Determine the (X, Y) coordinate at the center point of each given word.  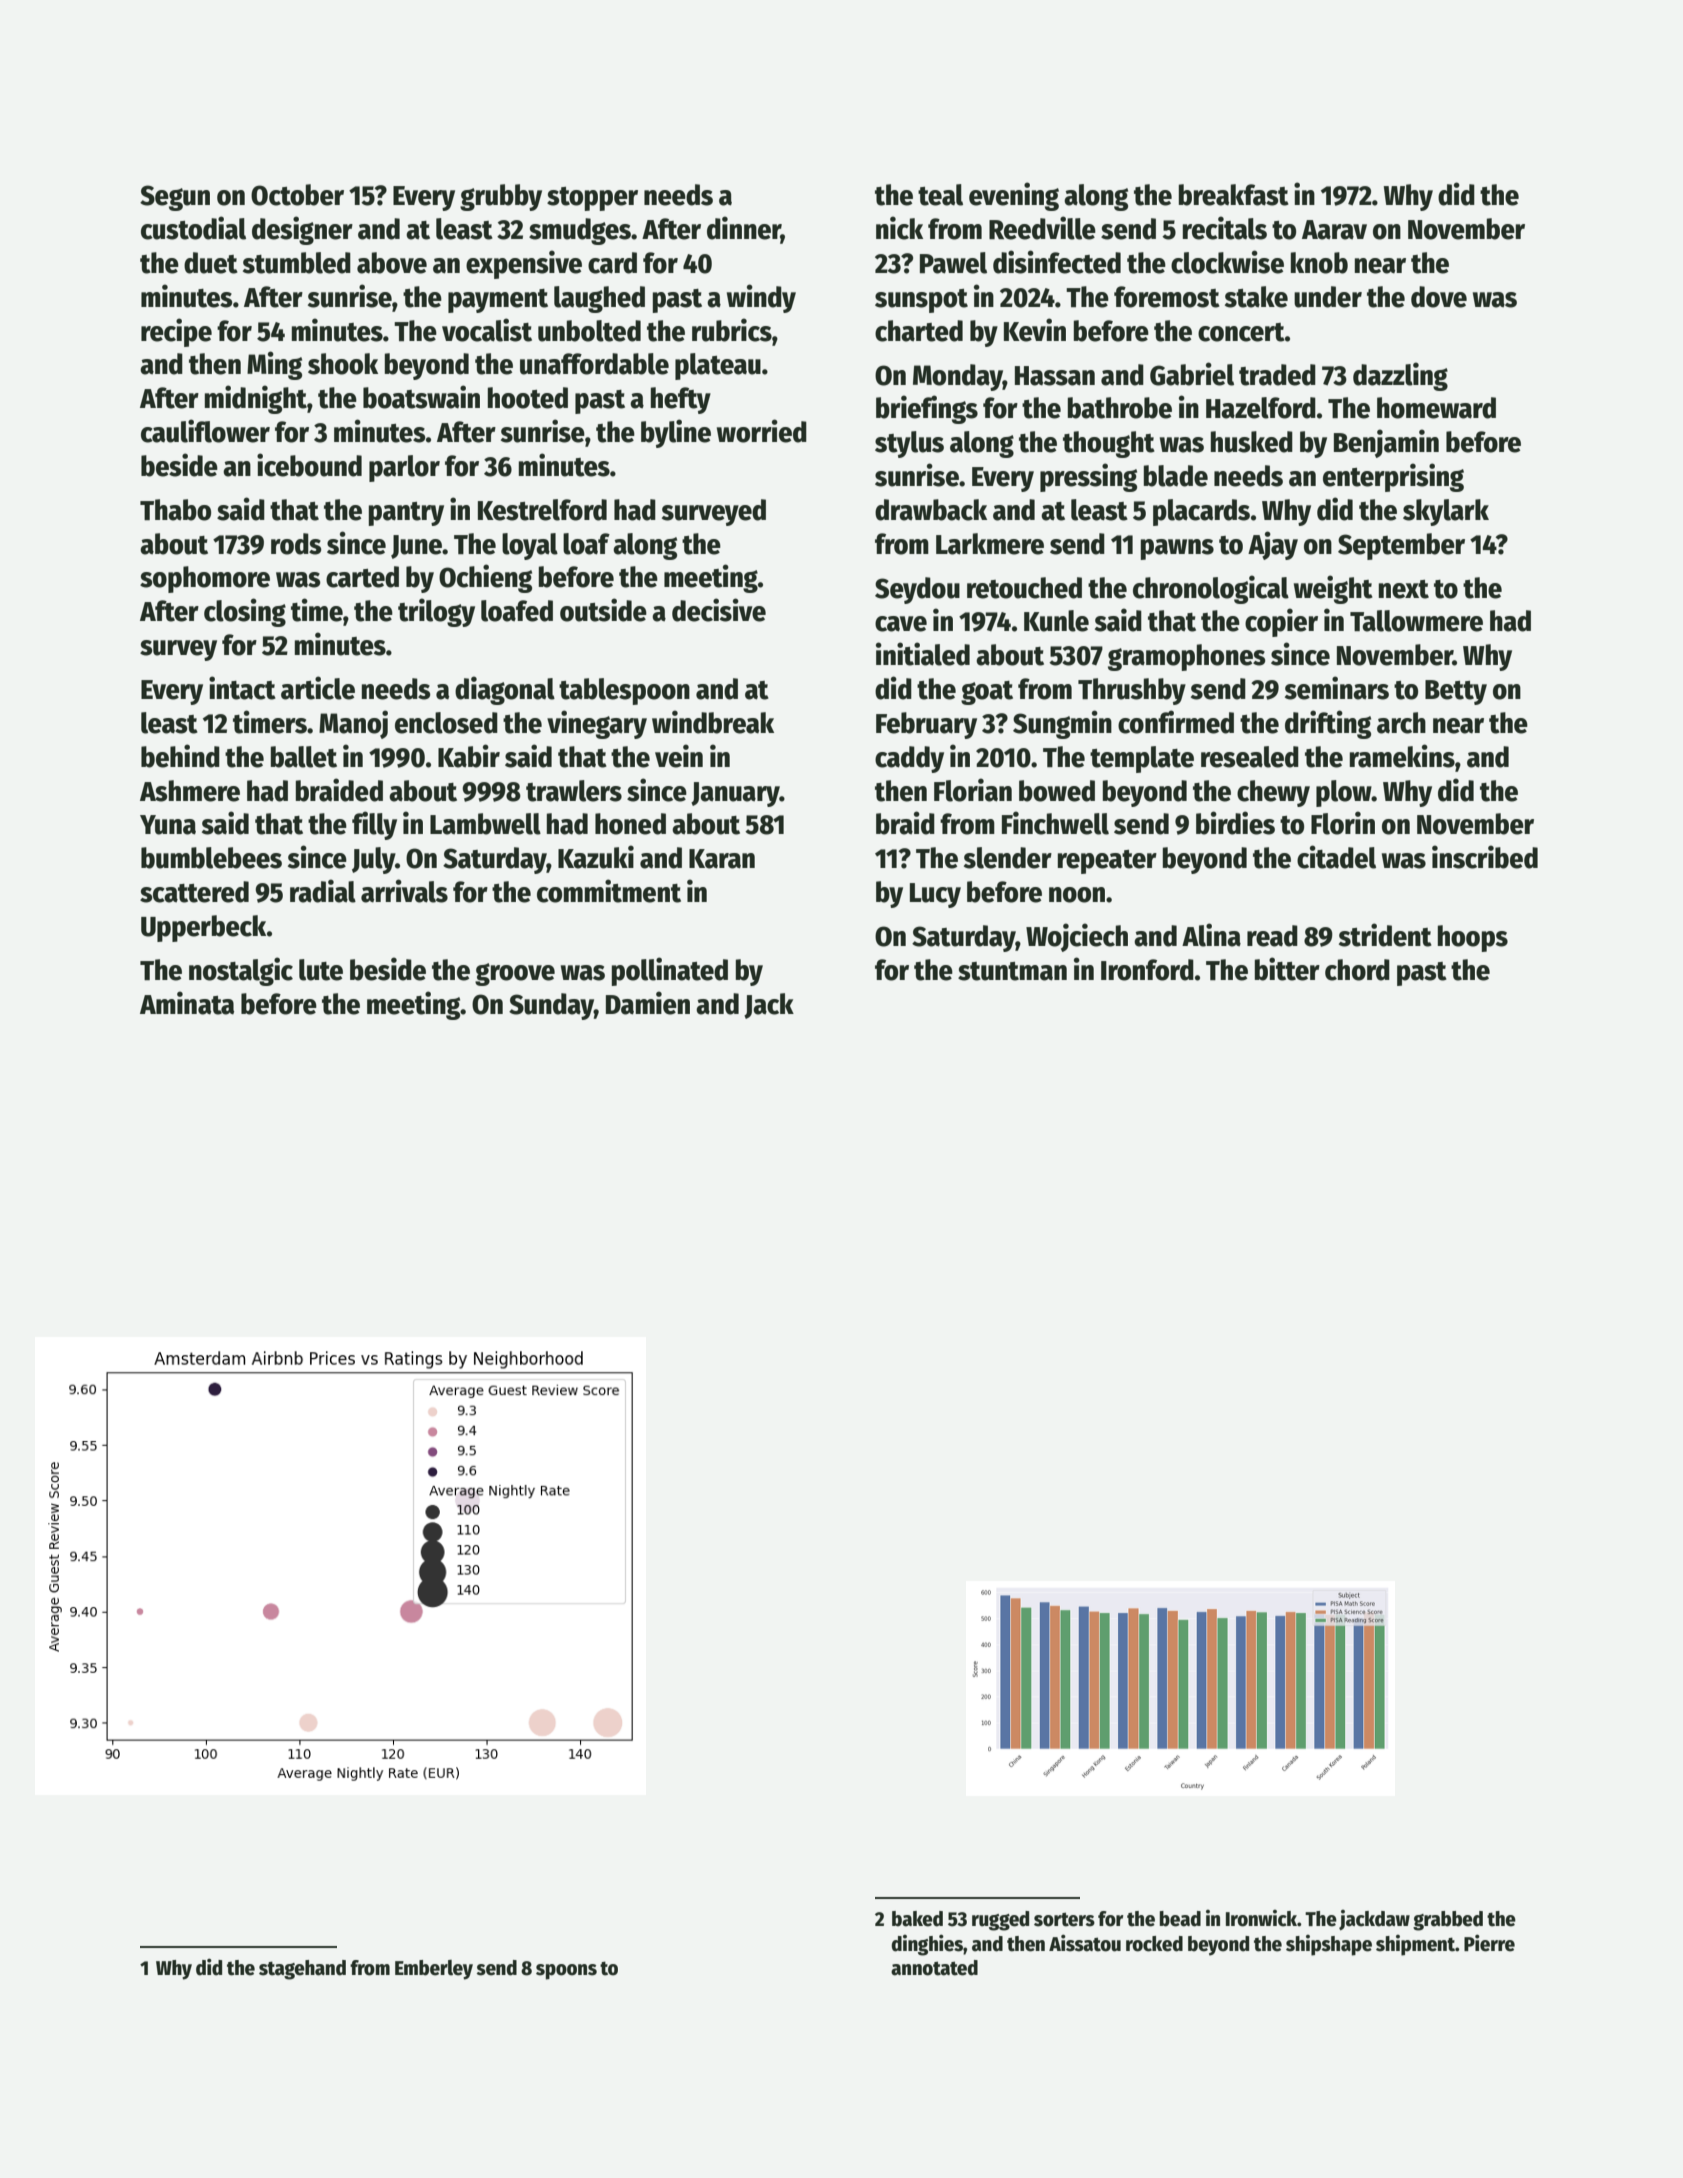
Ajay (1273, 545)
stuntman (1012, 971)
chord (1357, 970)
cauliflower (205, 431)
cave (901, 624)
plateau (718, 366)
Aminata (187, 1003)
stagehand (302, 1970)
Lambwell (485, 824)
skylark (1446, 512)
